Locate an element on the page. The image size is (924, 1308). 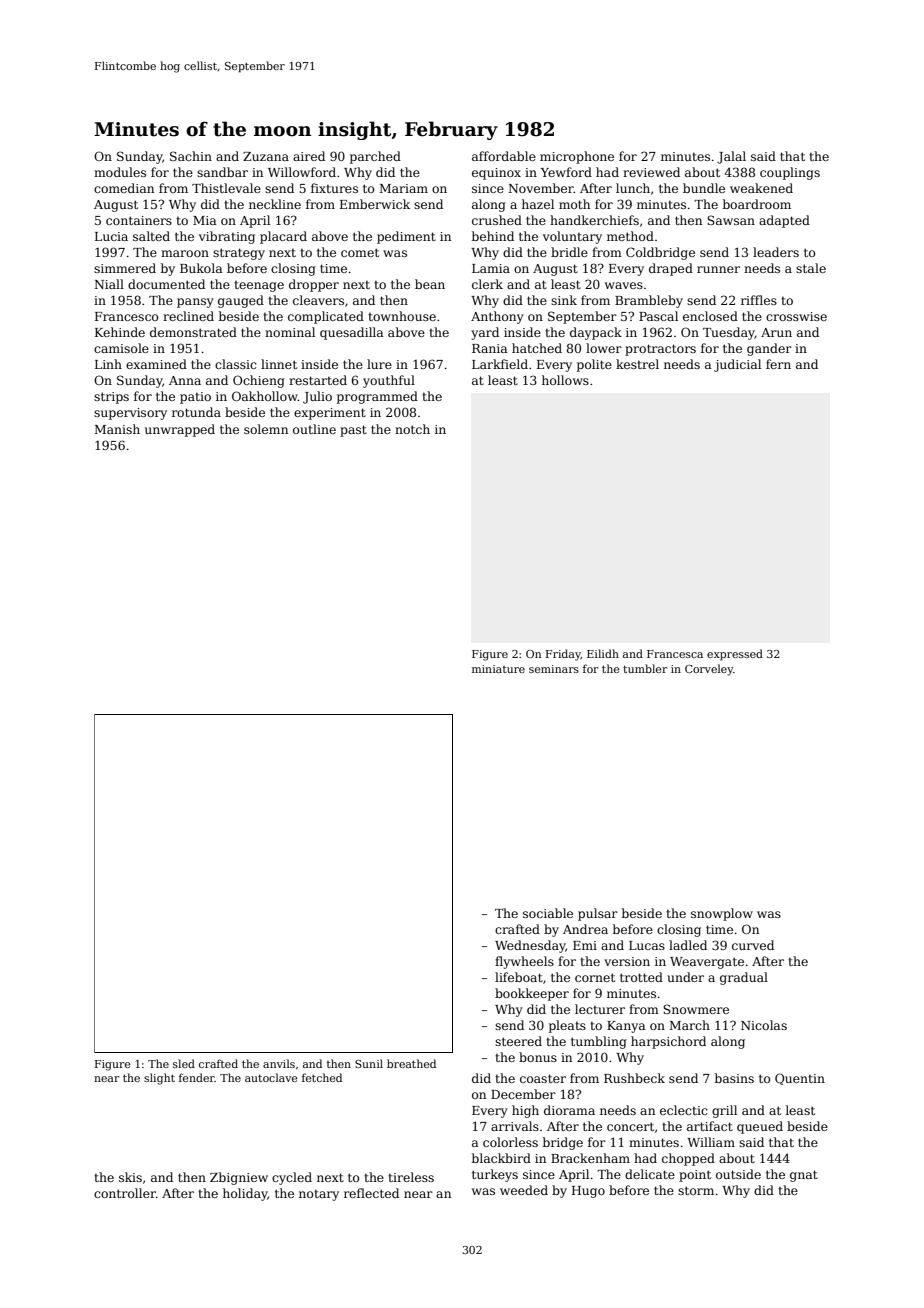
Jalal is located at coordinates (731, 157).
